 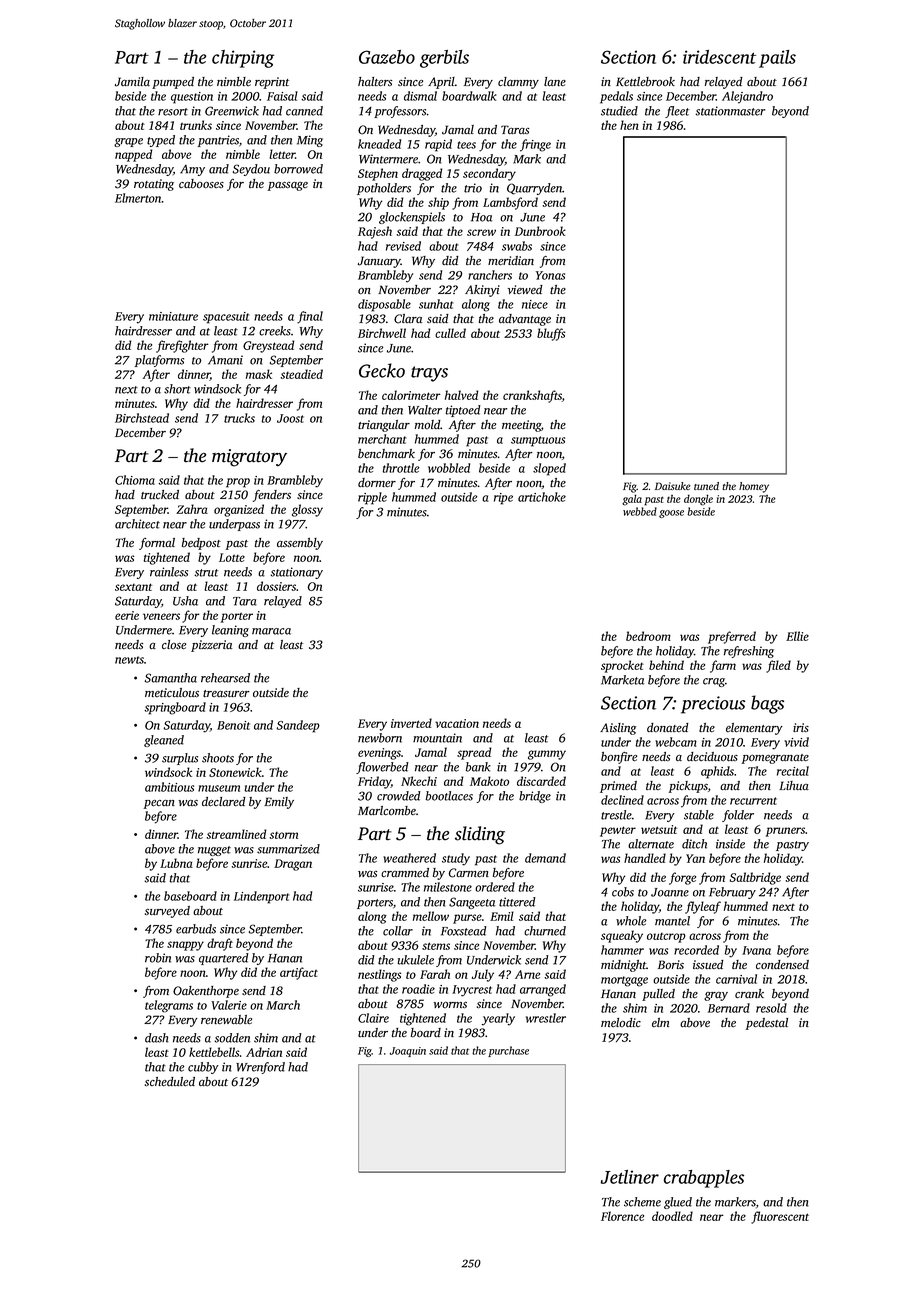 What do you see at coordinates (645, 82) in the page?
I see `Kettlebrook` at bounding box center [645, 82].
